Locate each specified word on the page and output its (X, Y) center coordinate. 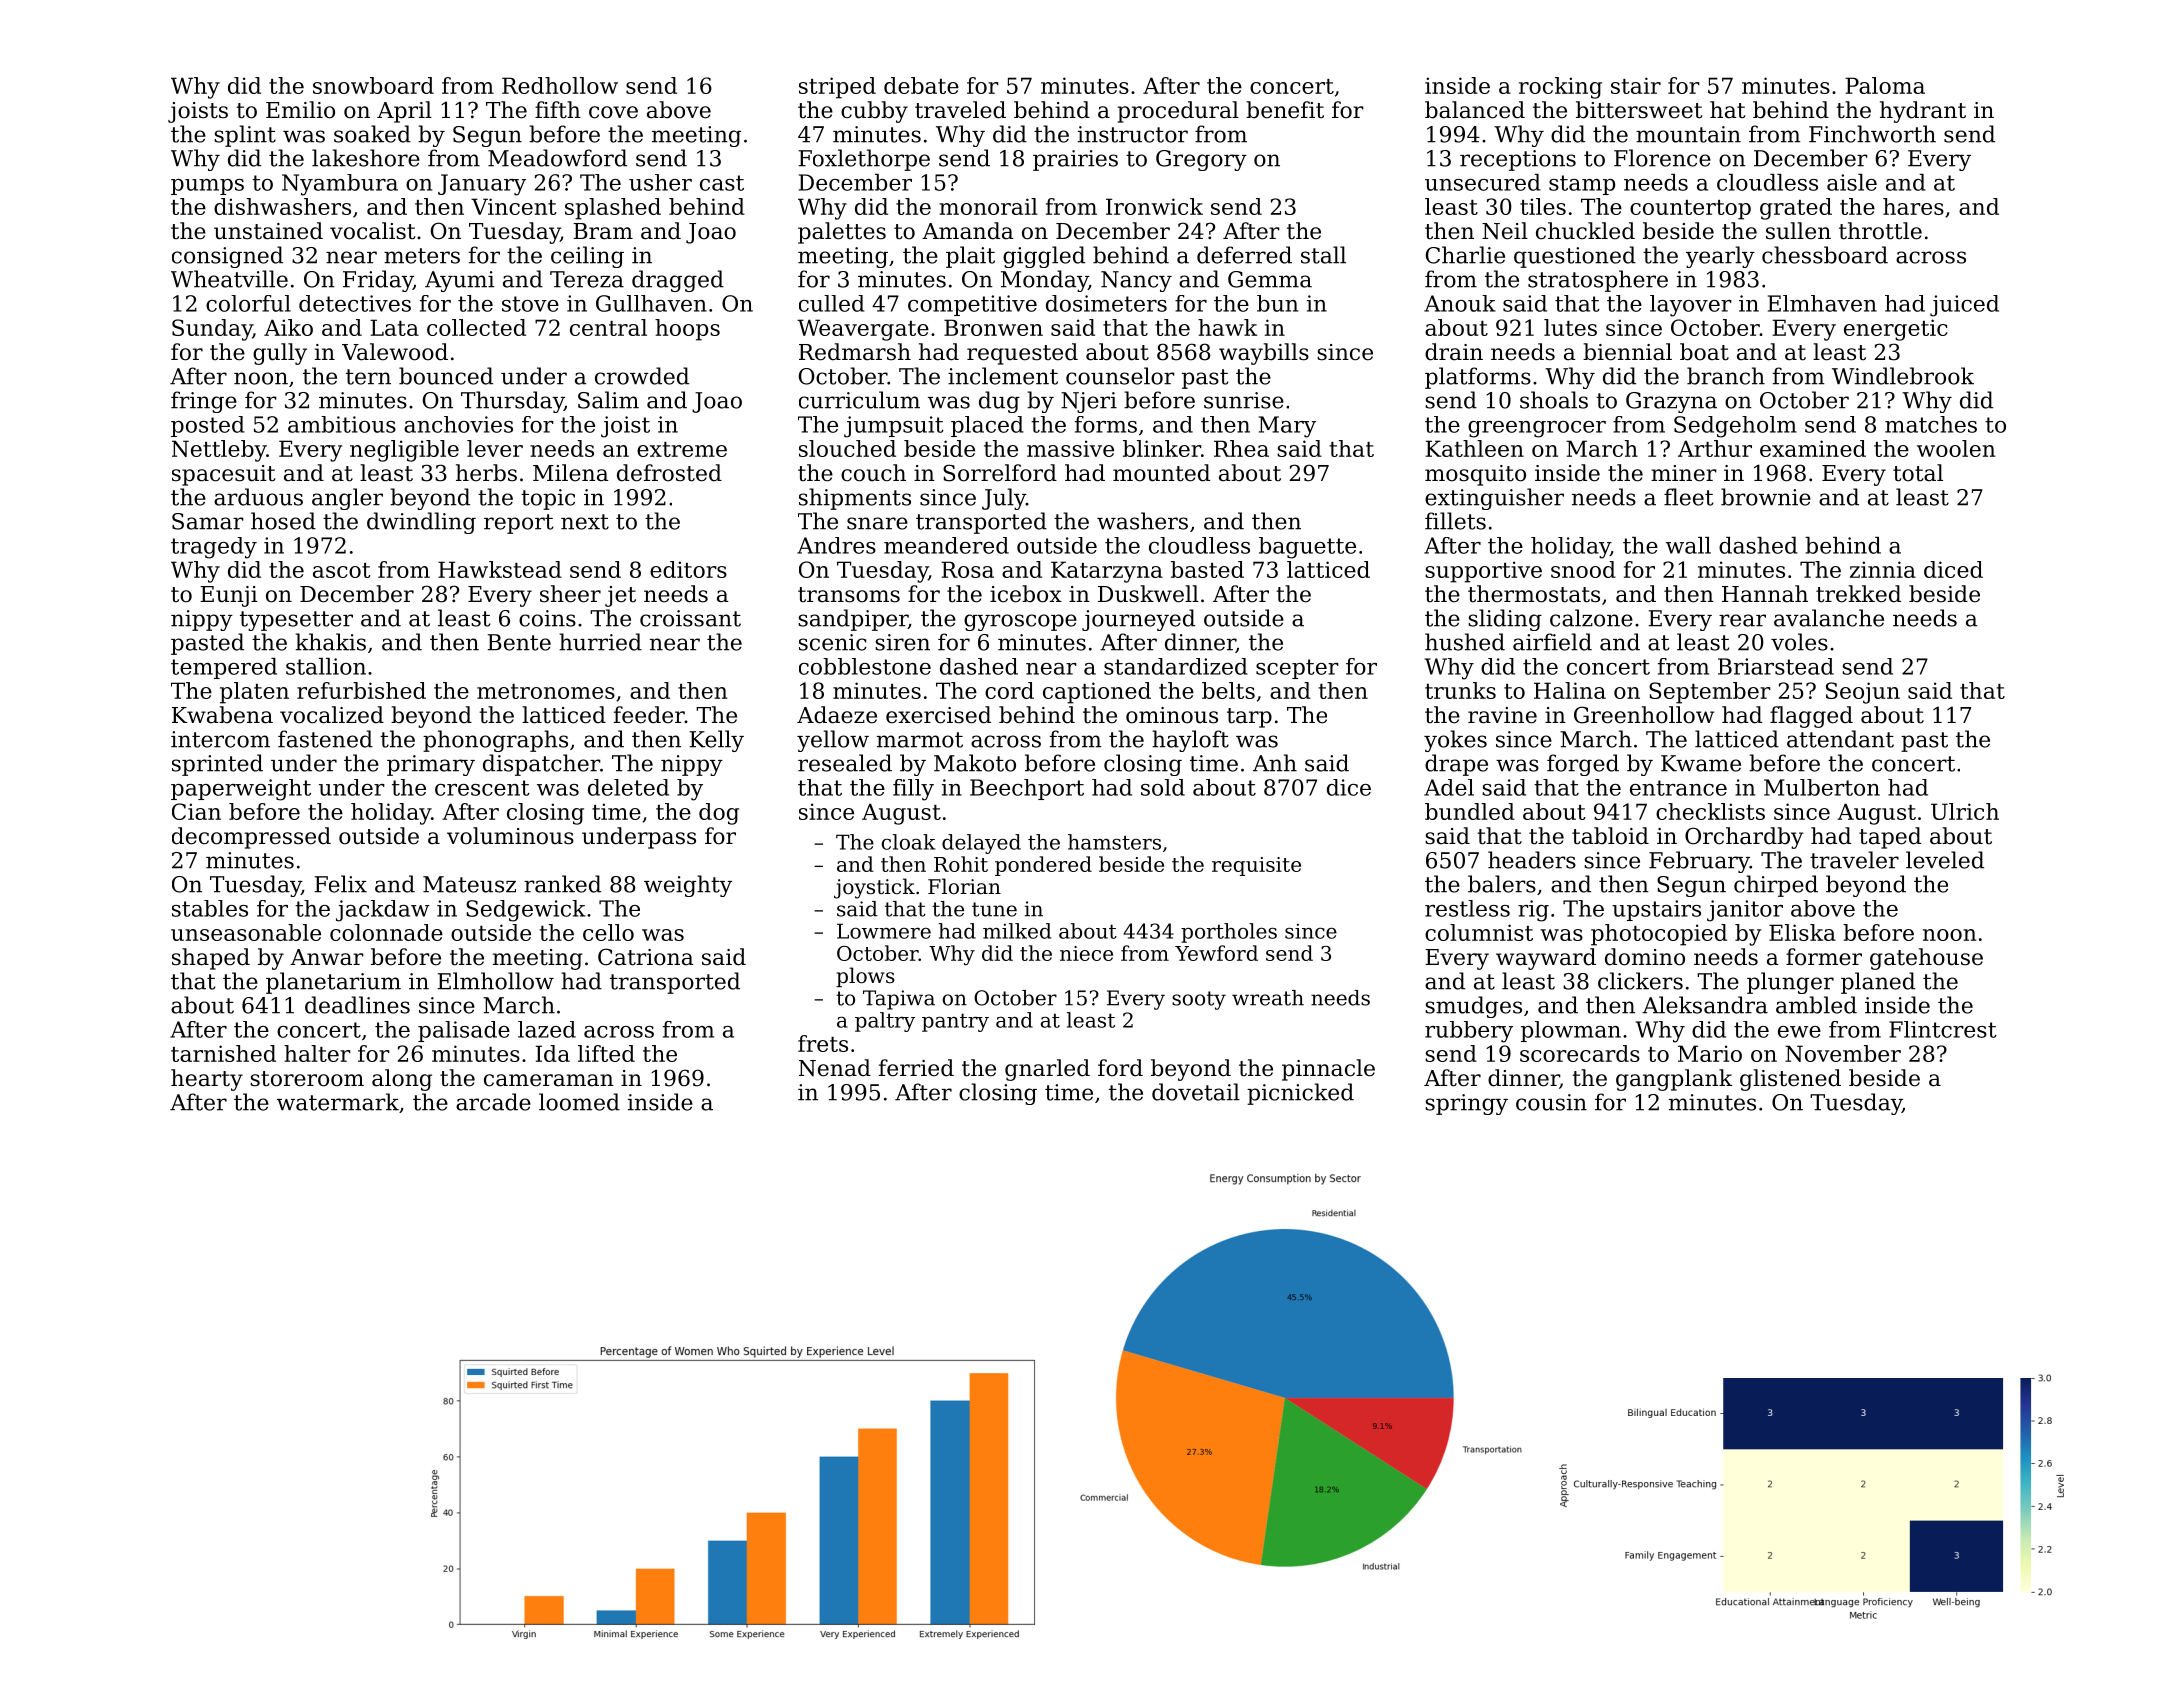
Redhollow (560, 85)
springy (1466, 1104)
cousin (1551, 1102)
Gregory (1201, 160)
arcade (493, 1102)
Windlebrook (1903, 376)
